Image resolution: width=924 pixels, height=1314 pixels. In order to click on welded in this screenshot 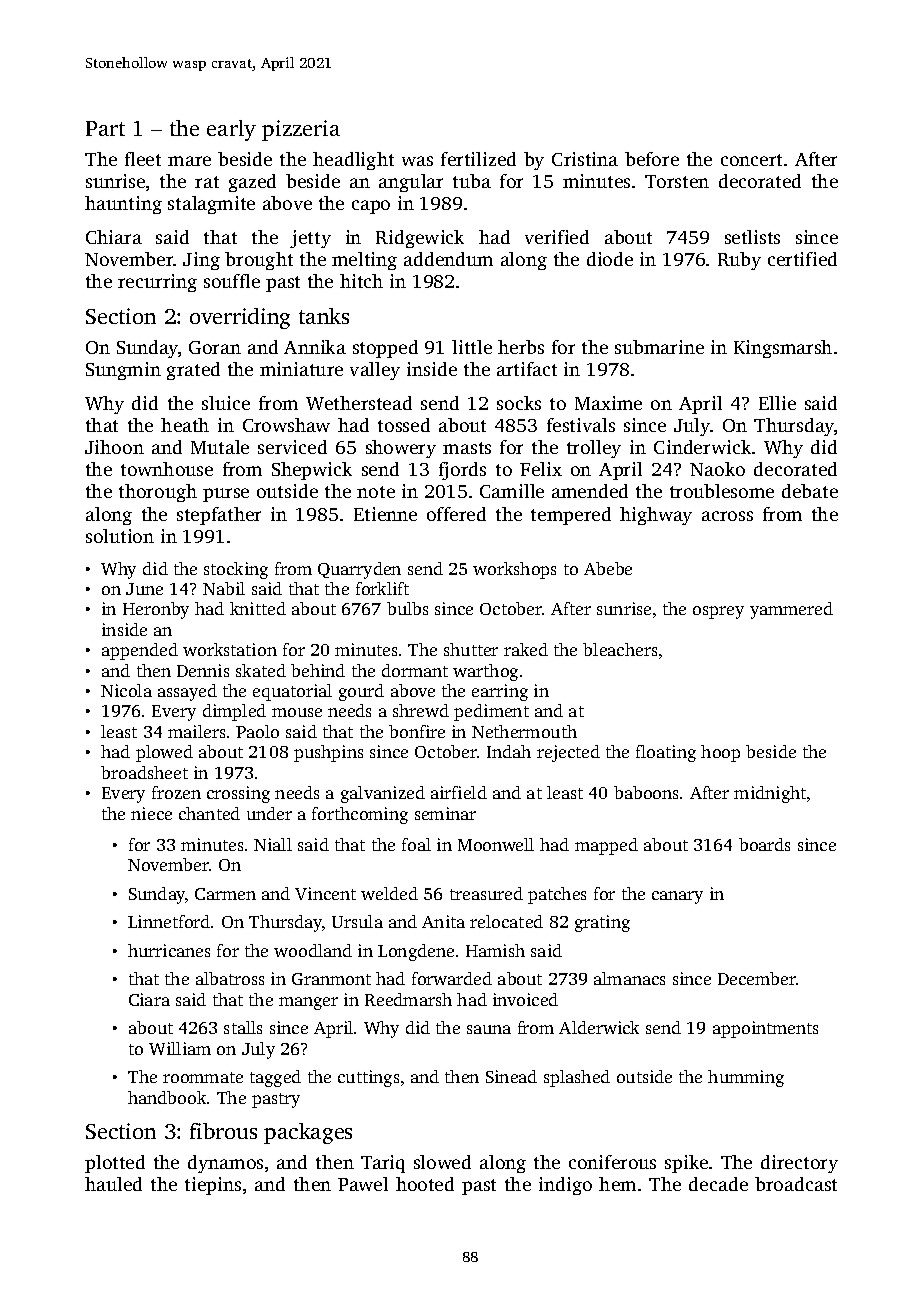, I will do `click(389, 893)`.
